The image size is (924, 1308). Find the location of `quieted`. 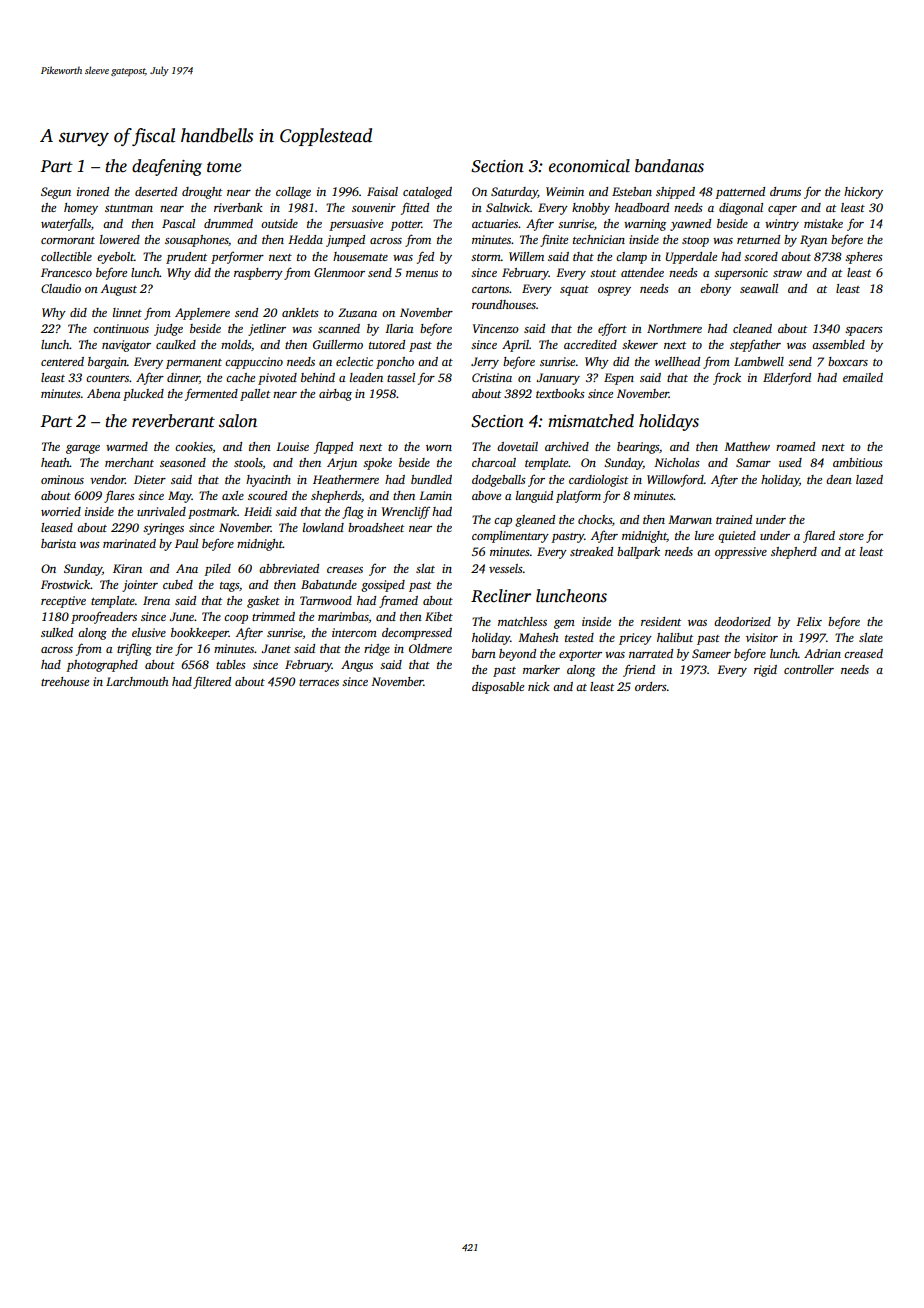

quieted is located at coordinates (737, 537).
